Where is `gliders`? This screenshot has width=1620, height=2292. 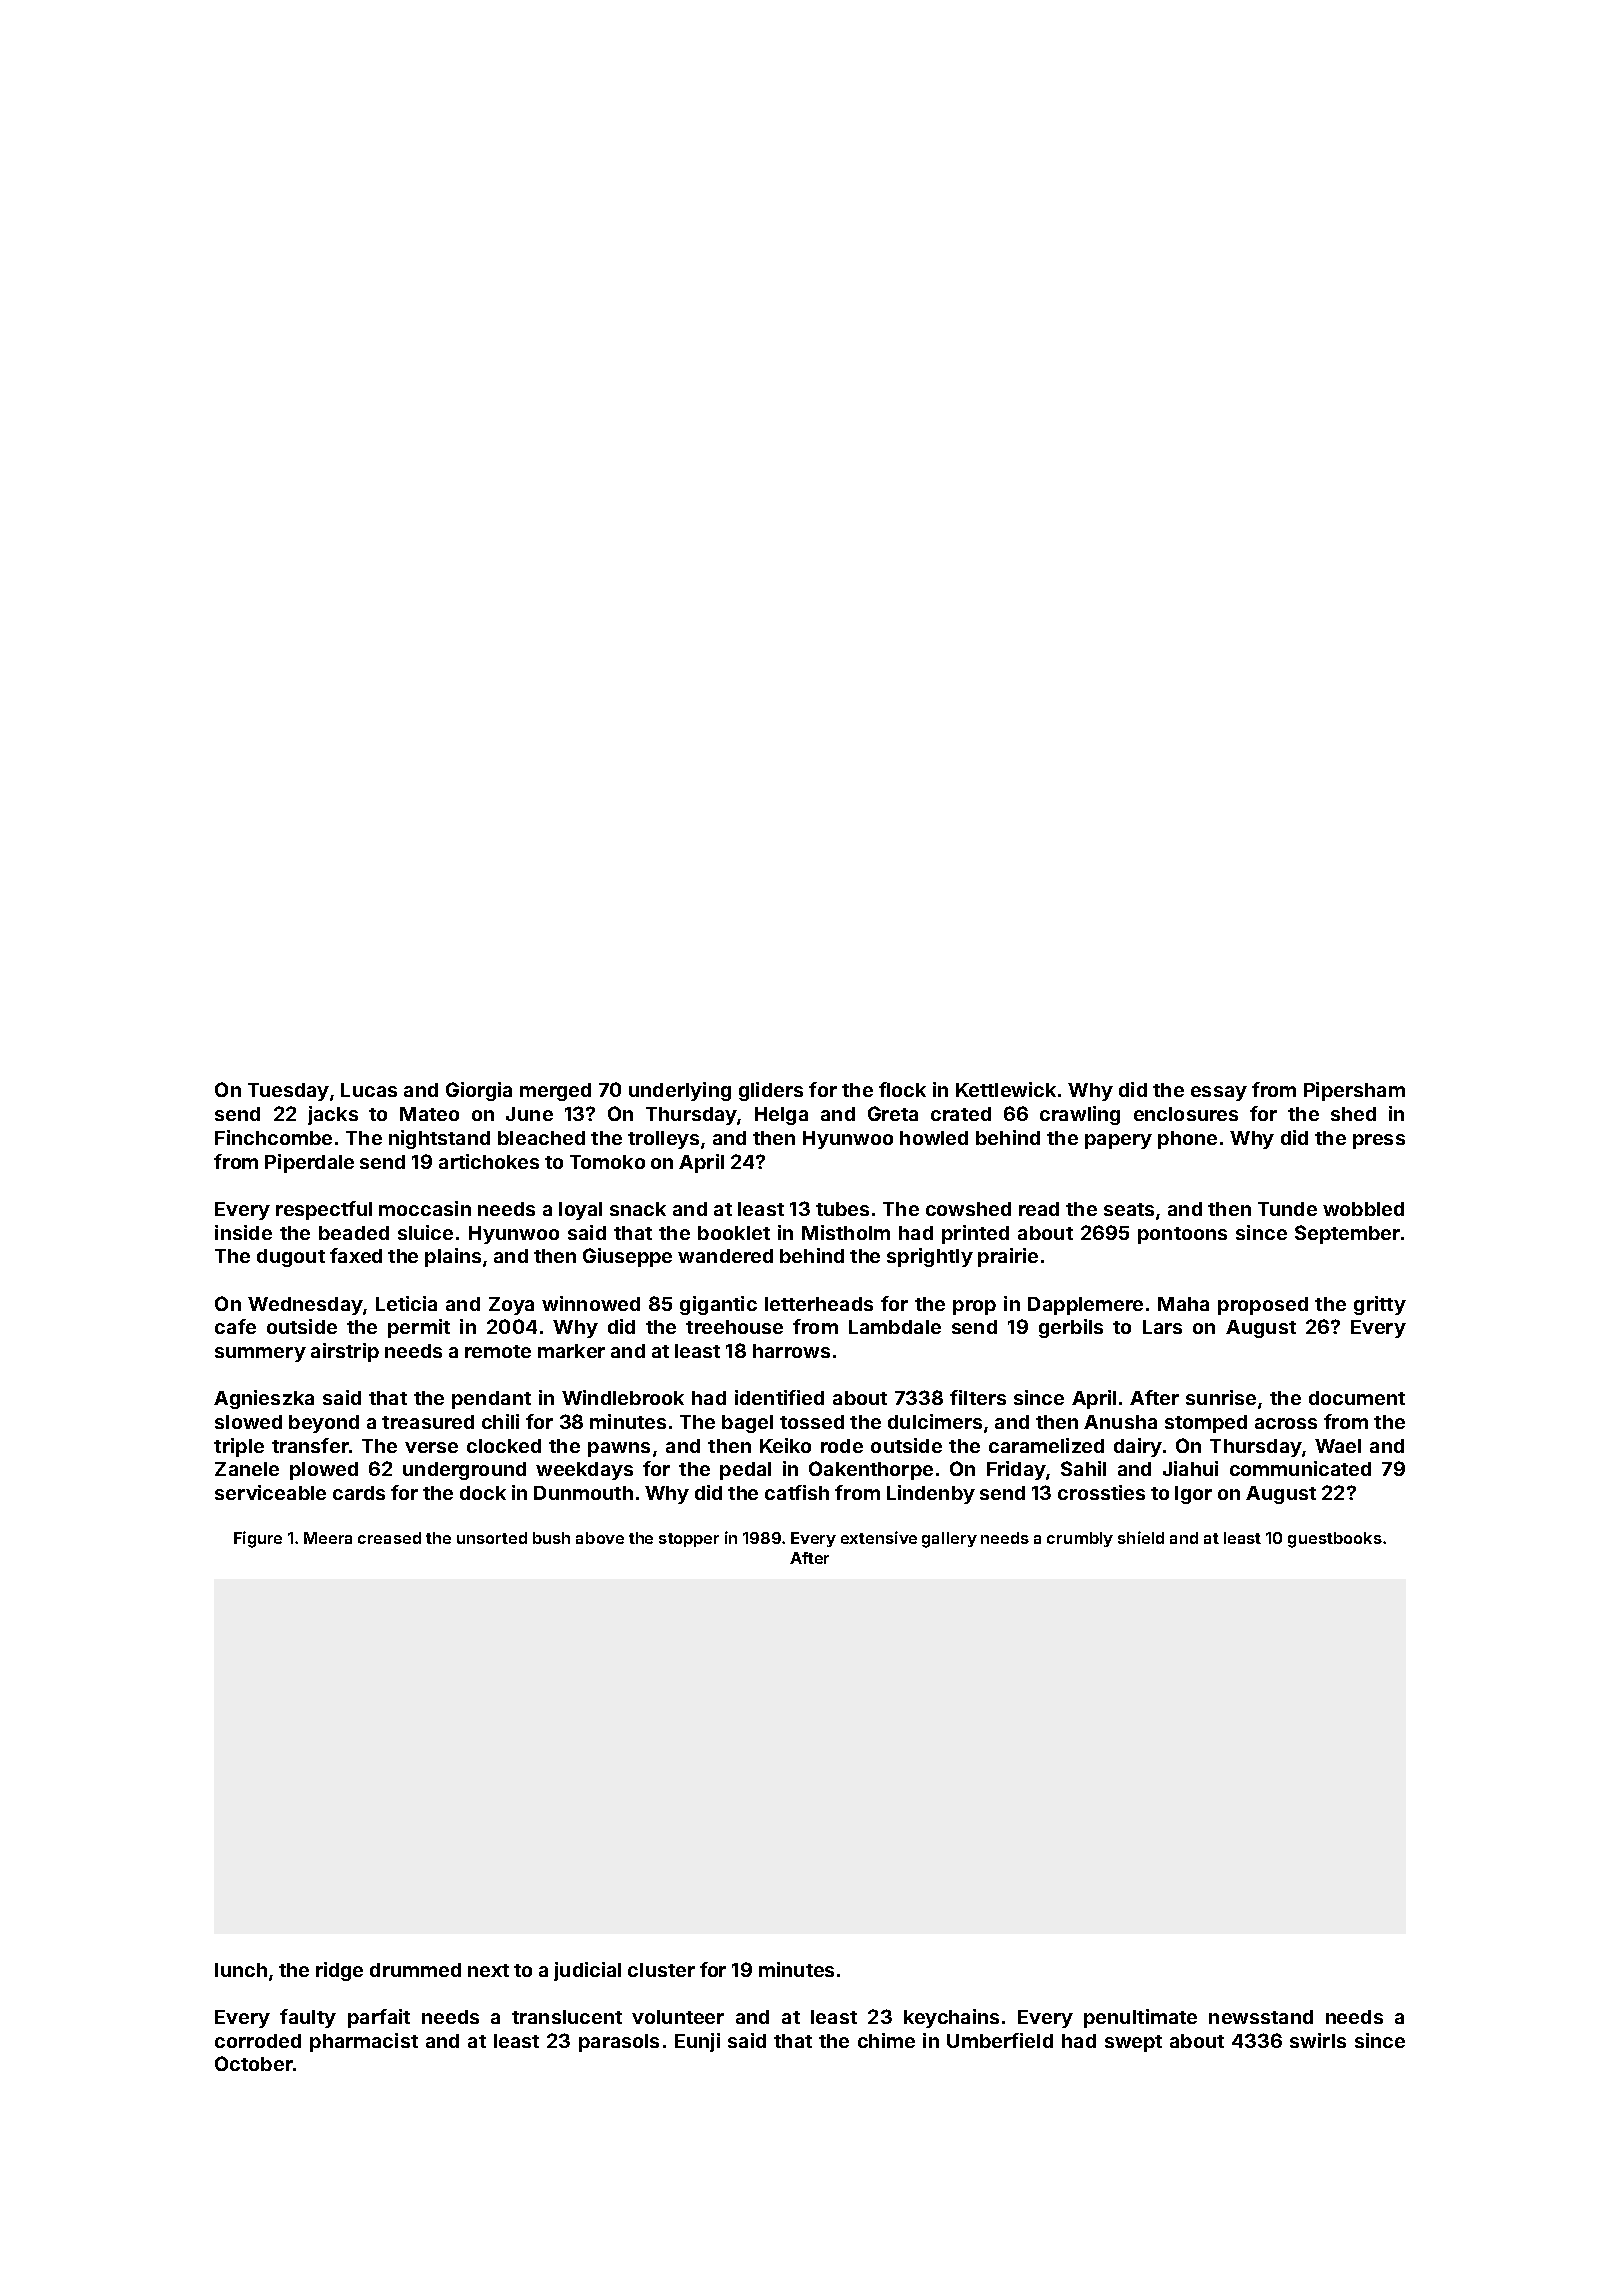
gliders is located at coordinates (771, 1091).
